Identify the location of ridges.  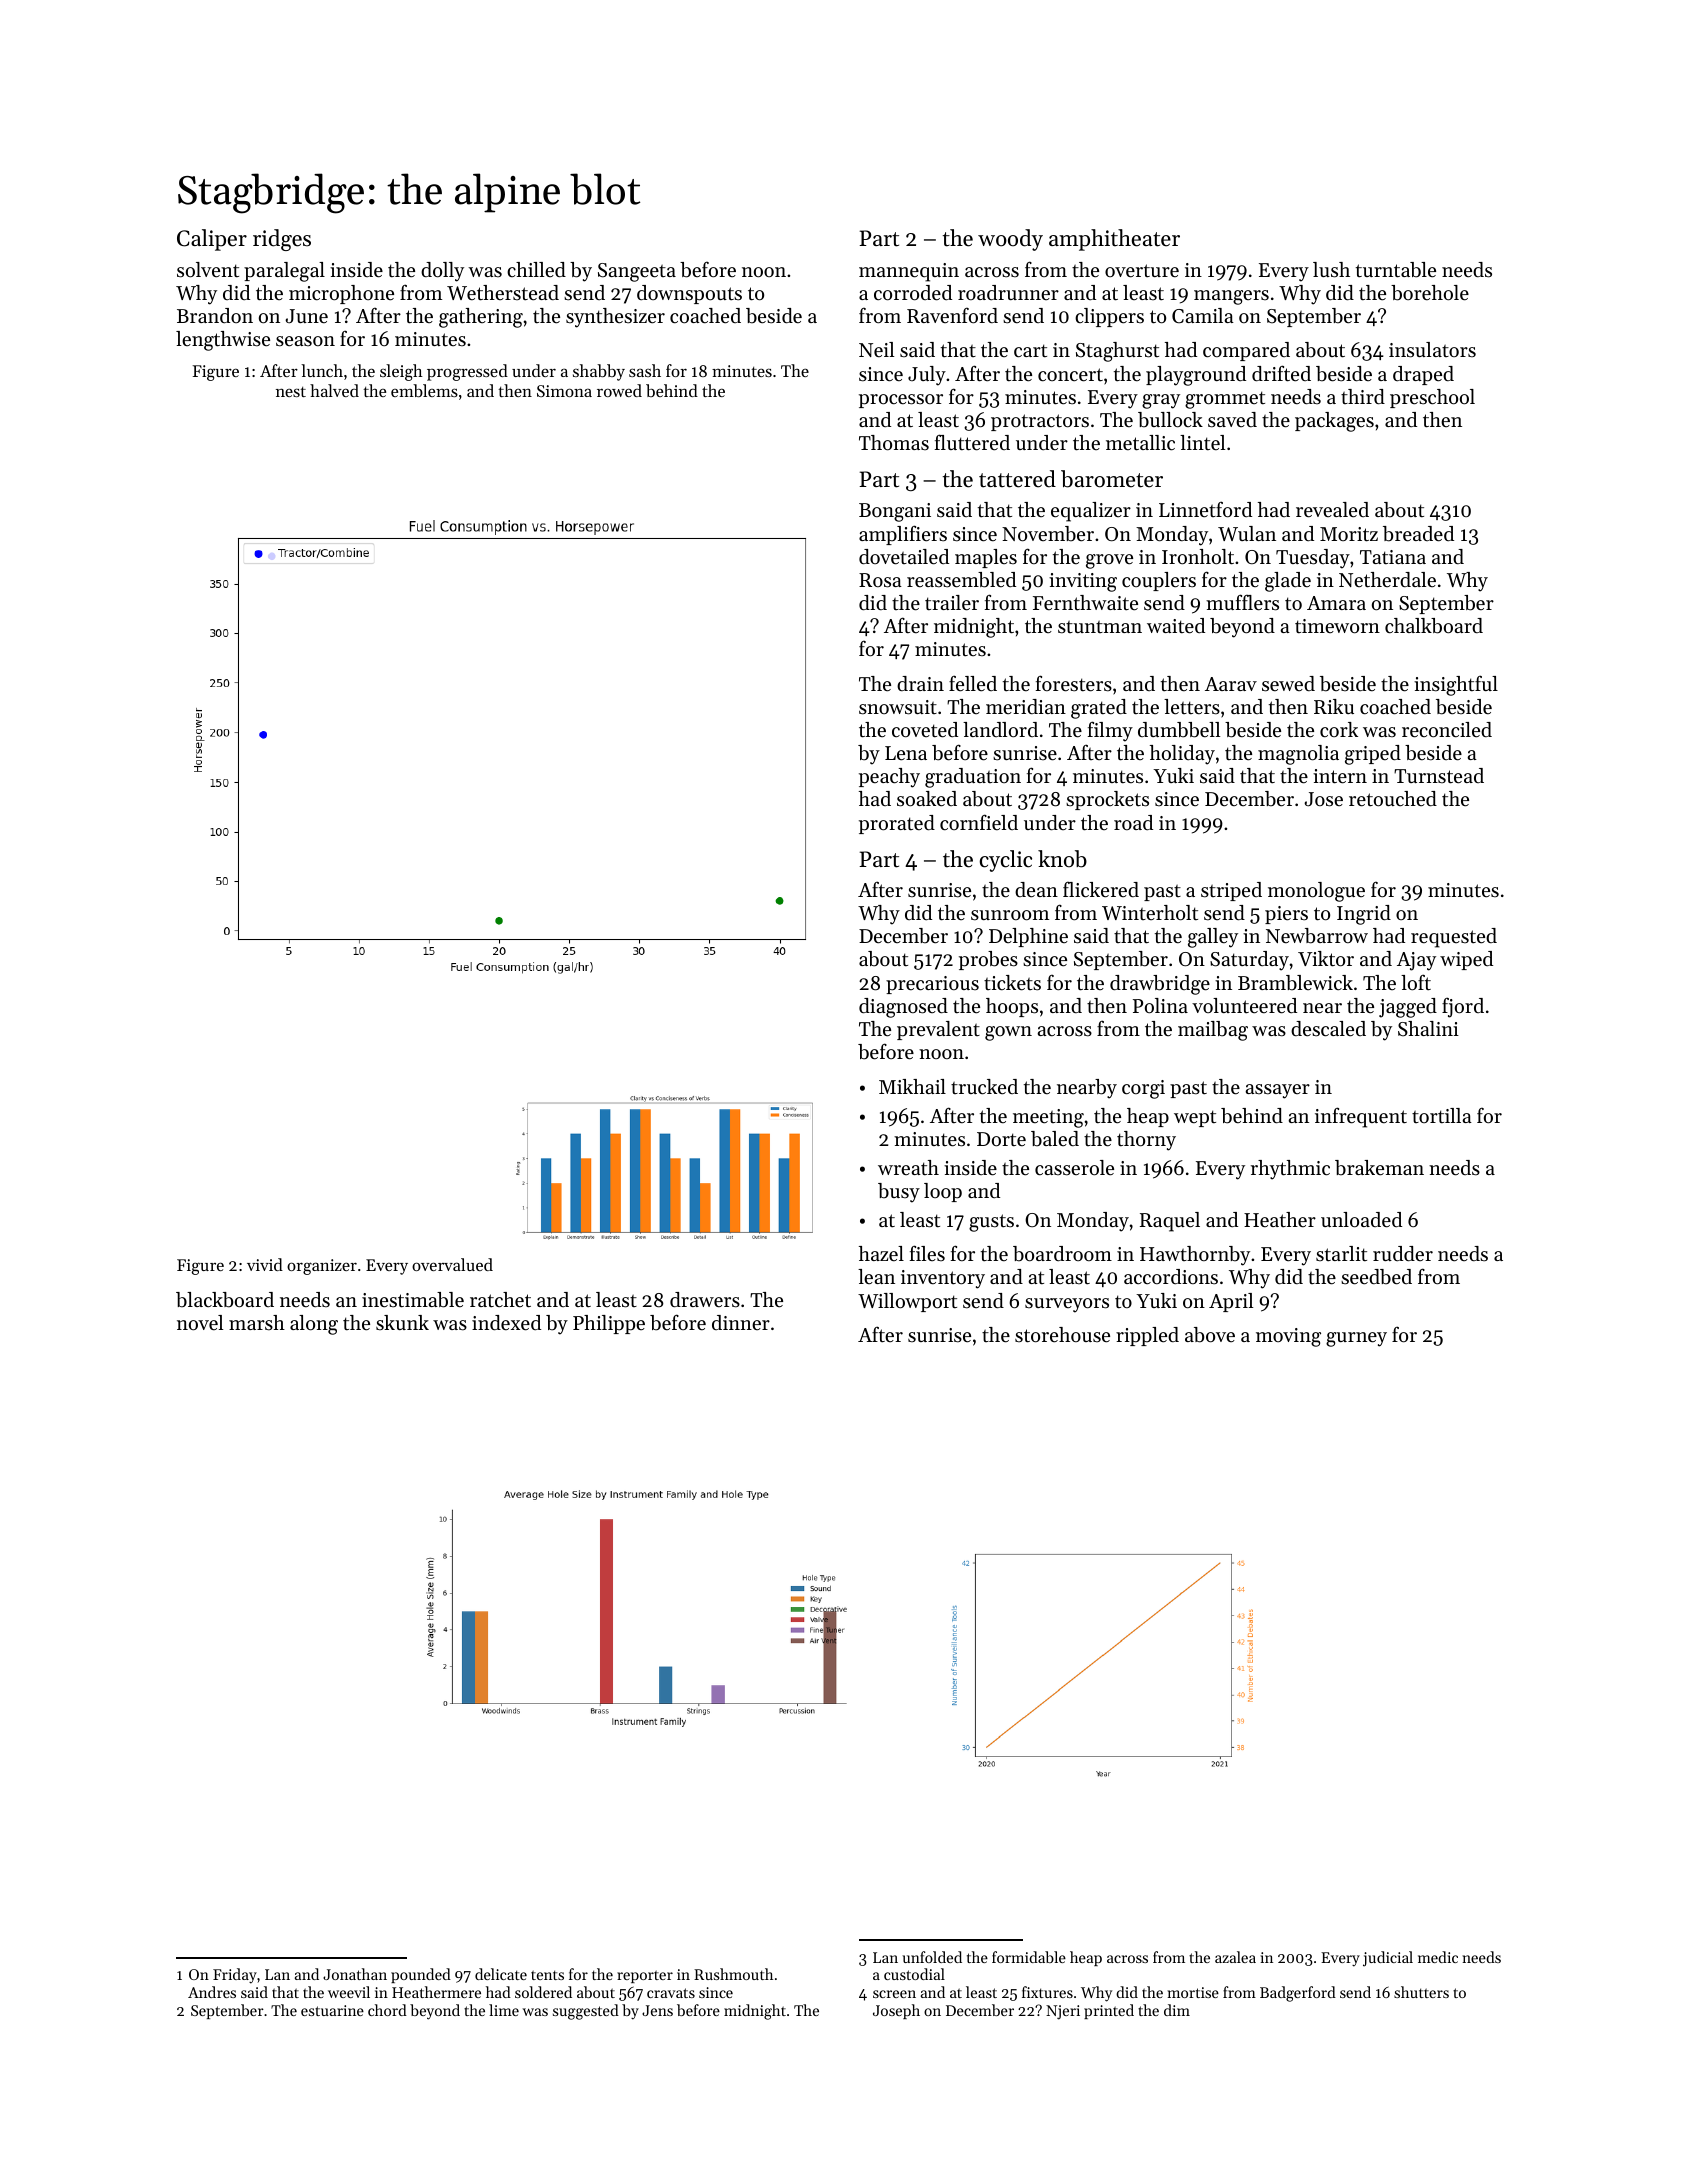
(282, 240).
